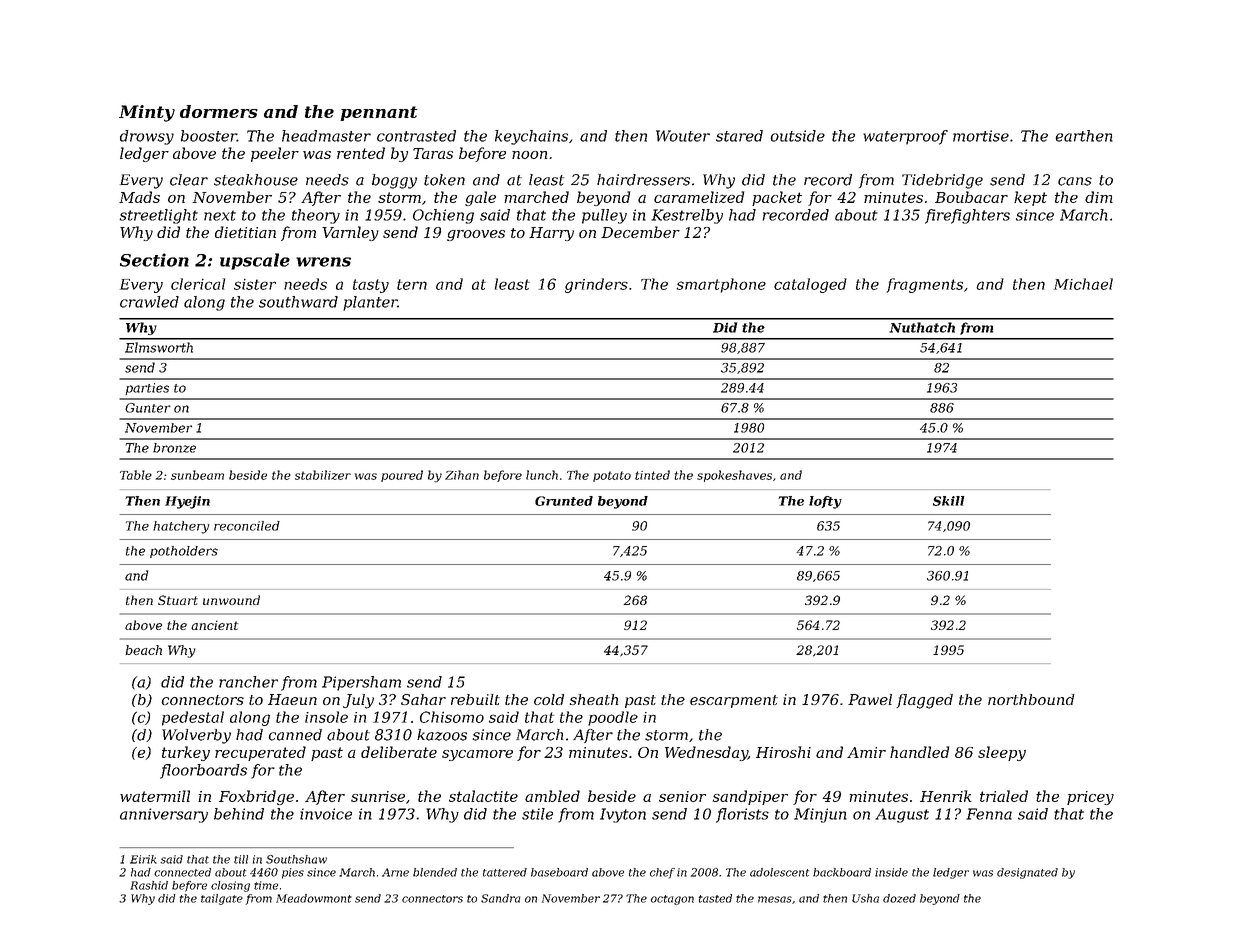 The height and width of the image is (952, 1233). Describe the element at coordinates (559, 872) in the image. I see `baseboard` at that location.
